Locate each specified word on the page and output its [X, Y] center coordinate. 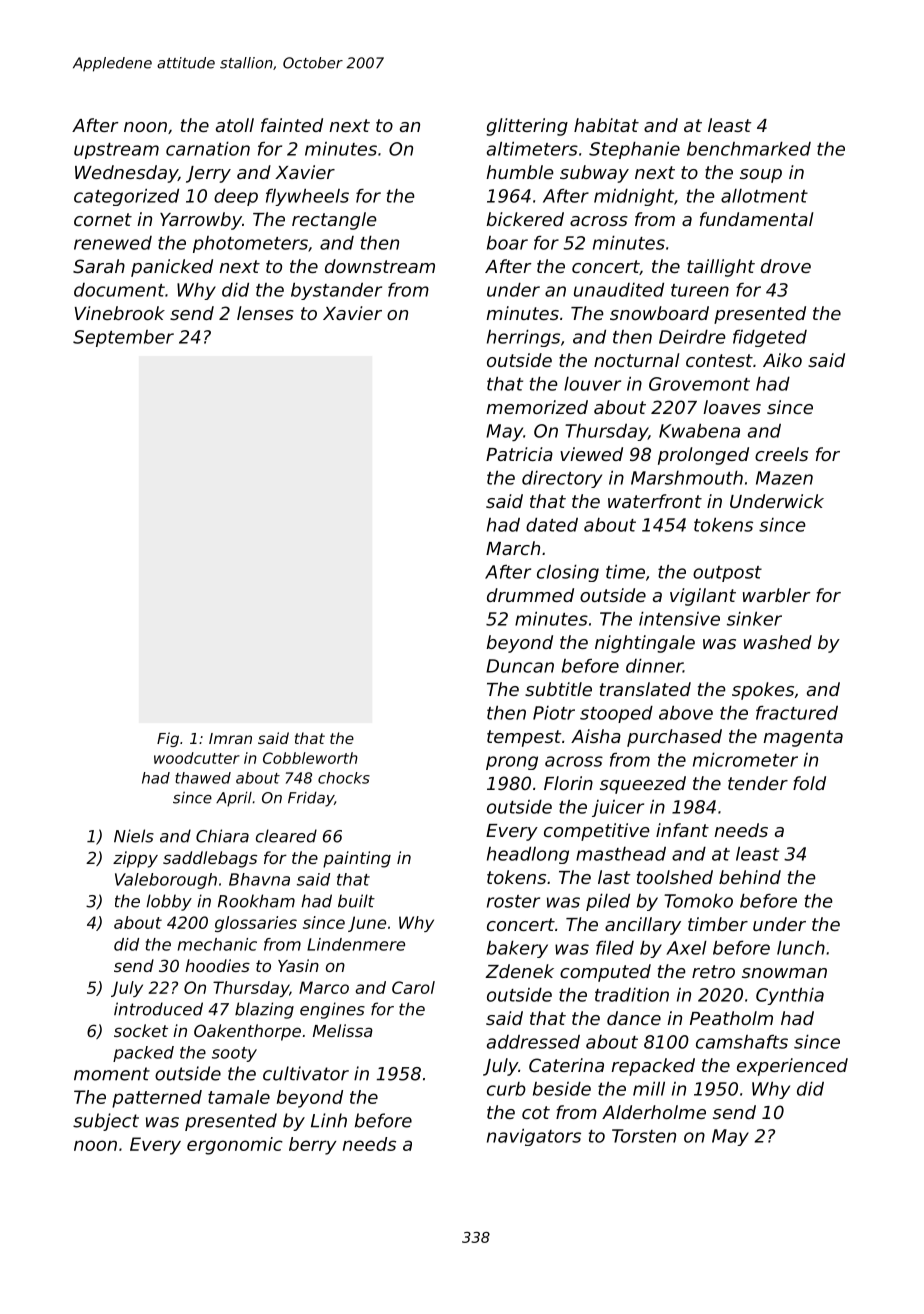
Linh [329, 1120]
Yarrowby [201, 221]
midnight [634, 197]
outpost [727, 574]
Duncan [520, 666]
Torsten [644, 1136]
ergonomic [235, 1146]
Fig [168, 739]
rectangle [334, 221]
